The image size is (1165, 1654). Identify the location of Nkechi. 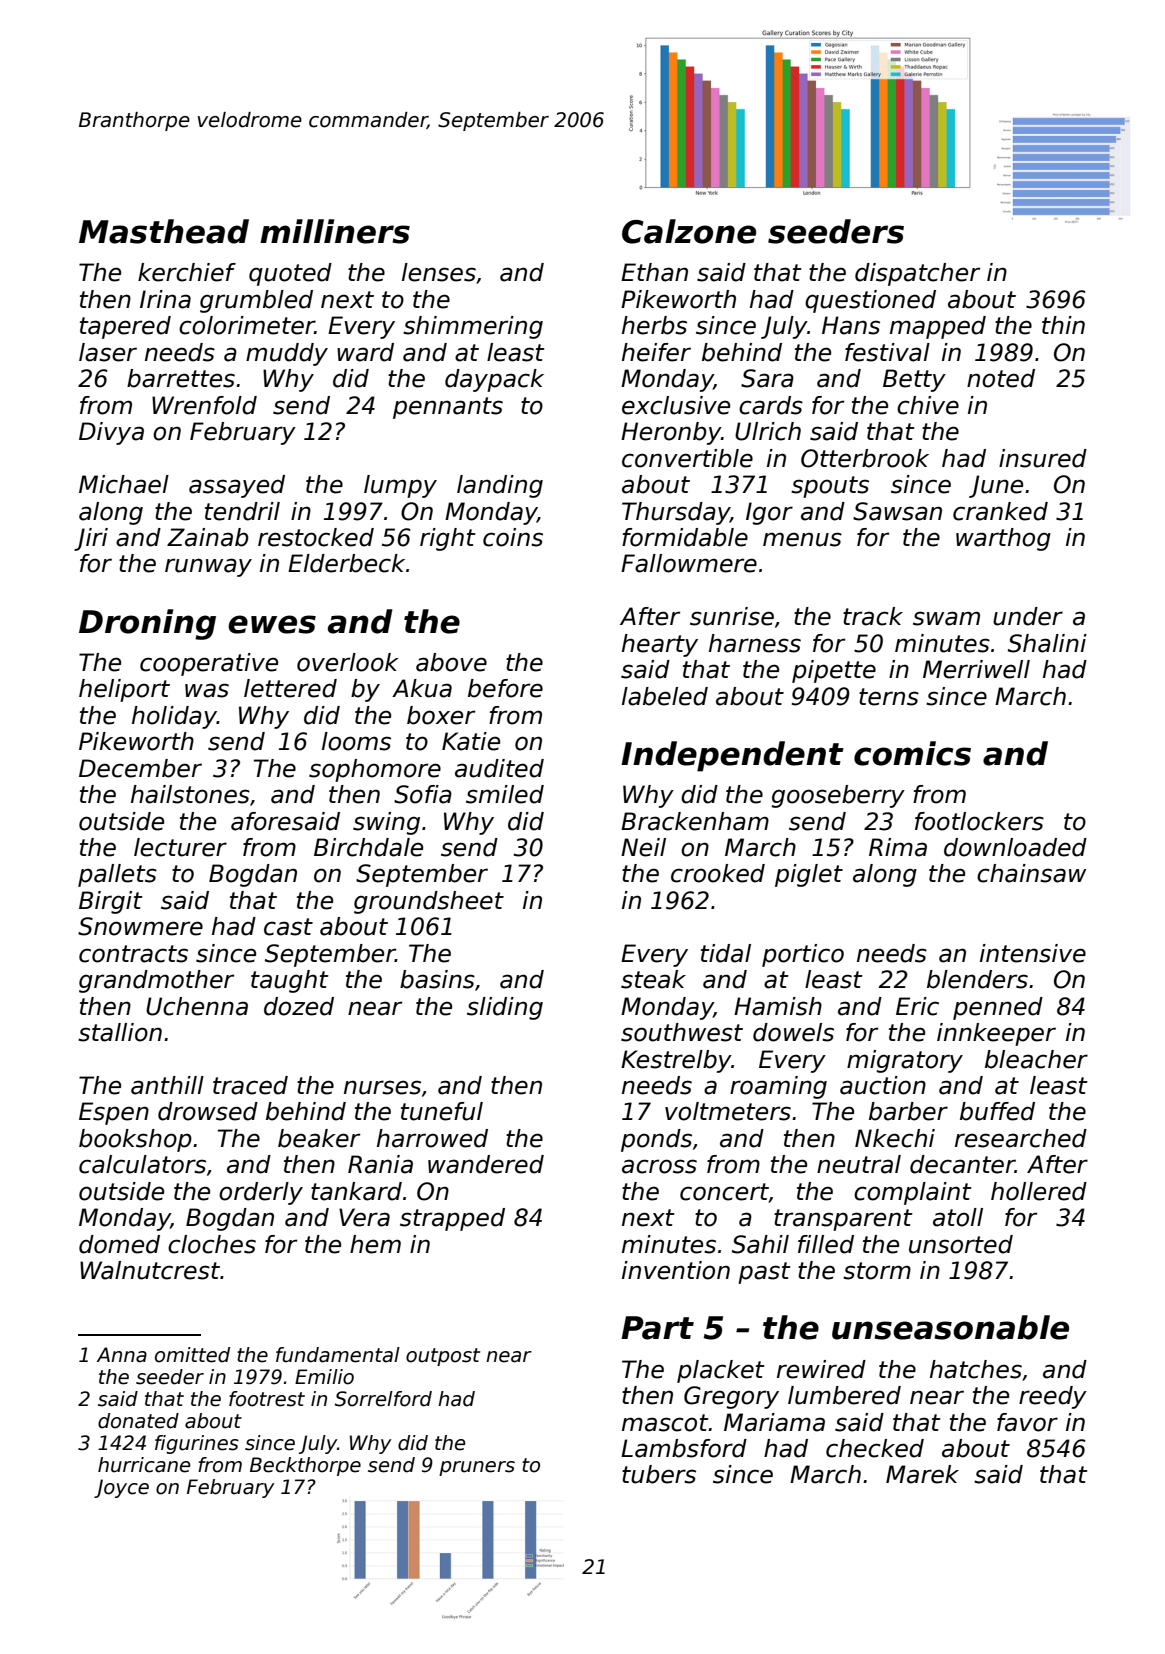
(895, 1138).
